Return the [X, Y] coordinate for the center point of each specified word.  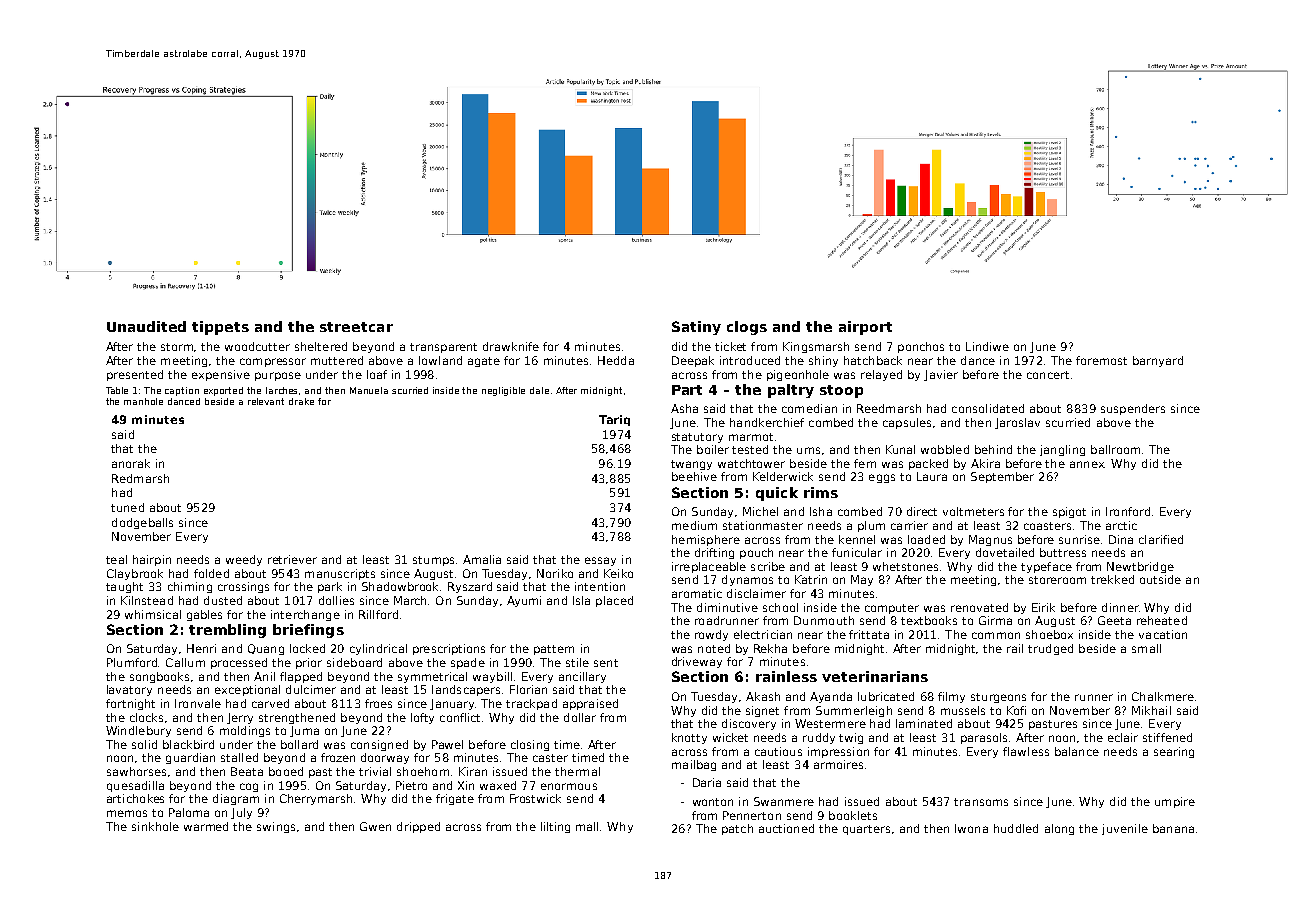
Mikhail [1151, 710]
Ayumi [524, 601]
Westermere [830, 723]
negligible [503, 391]
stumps [433, 561]
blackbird [188, 744]
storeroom [1057, 580]
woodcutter [257, 346]
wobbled [945, 449]
